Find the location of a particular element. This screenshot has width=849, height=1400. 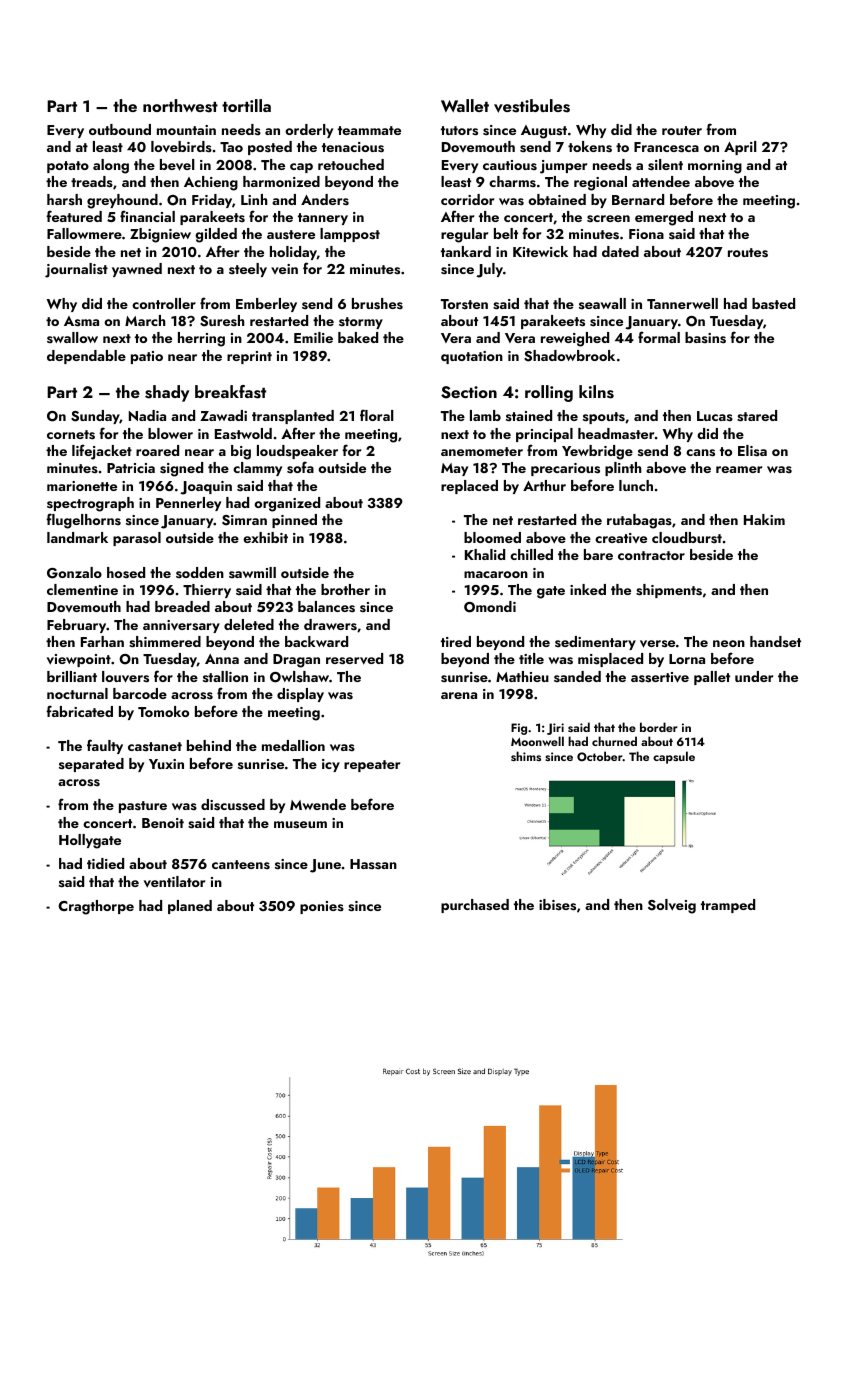

tidied is located at coordinates (105, 863).
